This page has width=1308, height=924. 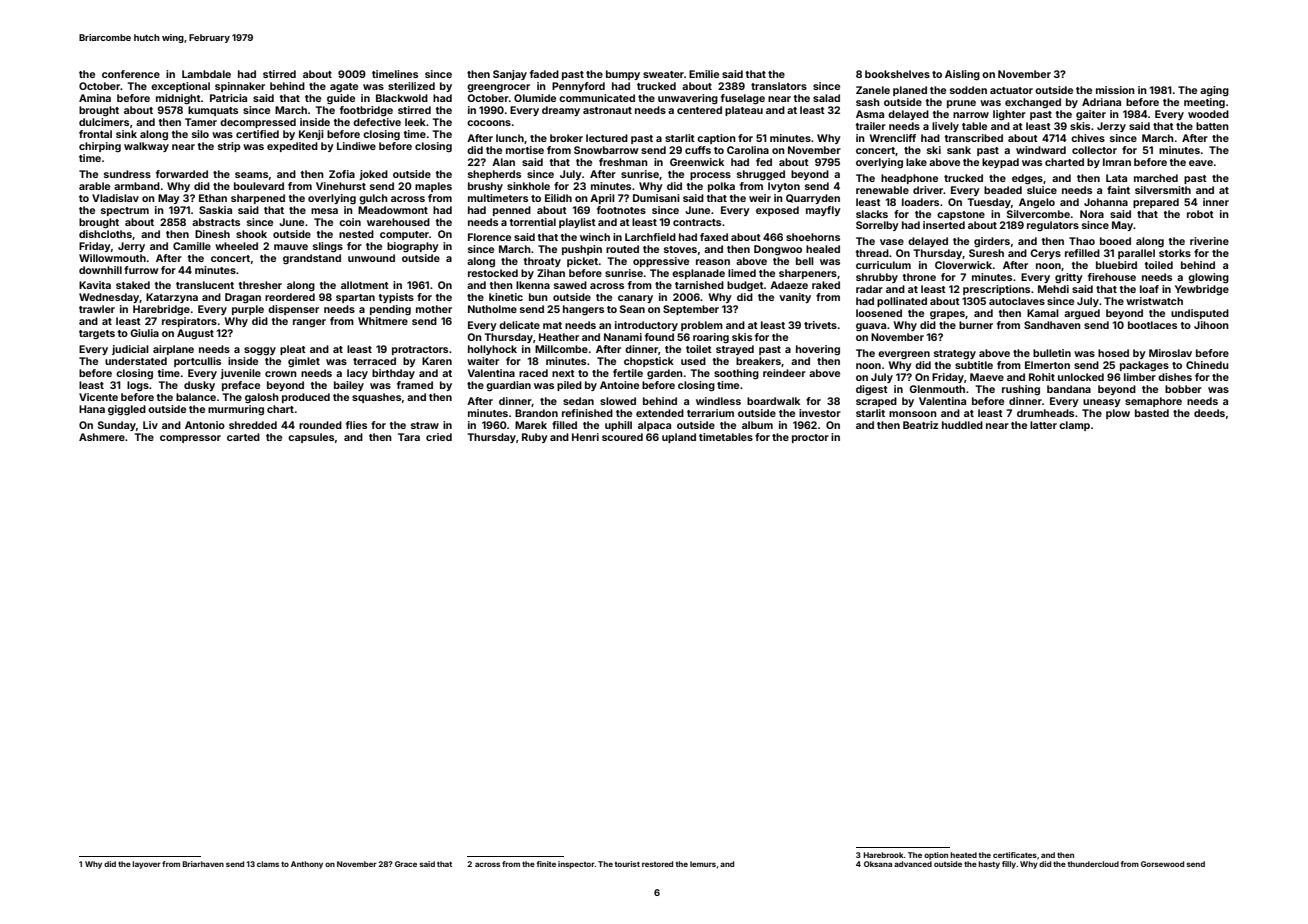 What do you see at coordinates (146, 865) in the page?
I see `layover` at bounding box center [146, 865].
